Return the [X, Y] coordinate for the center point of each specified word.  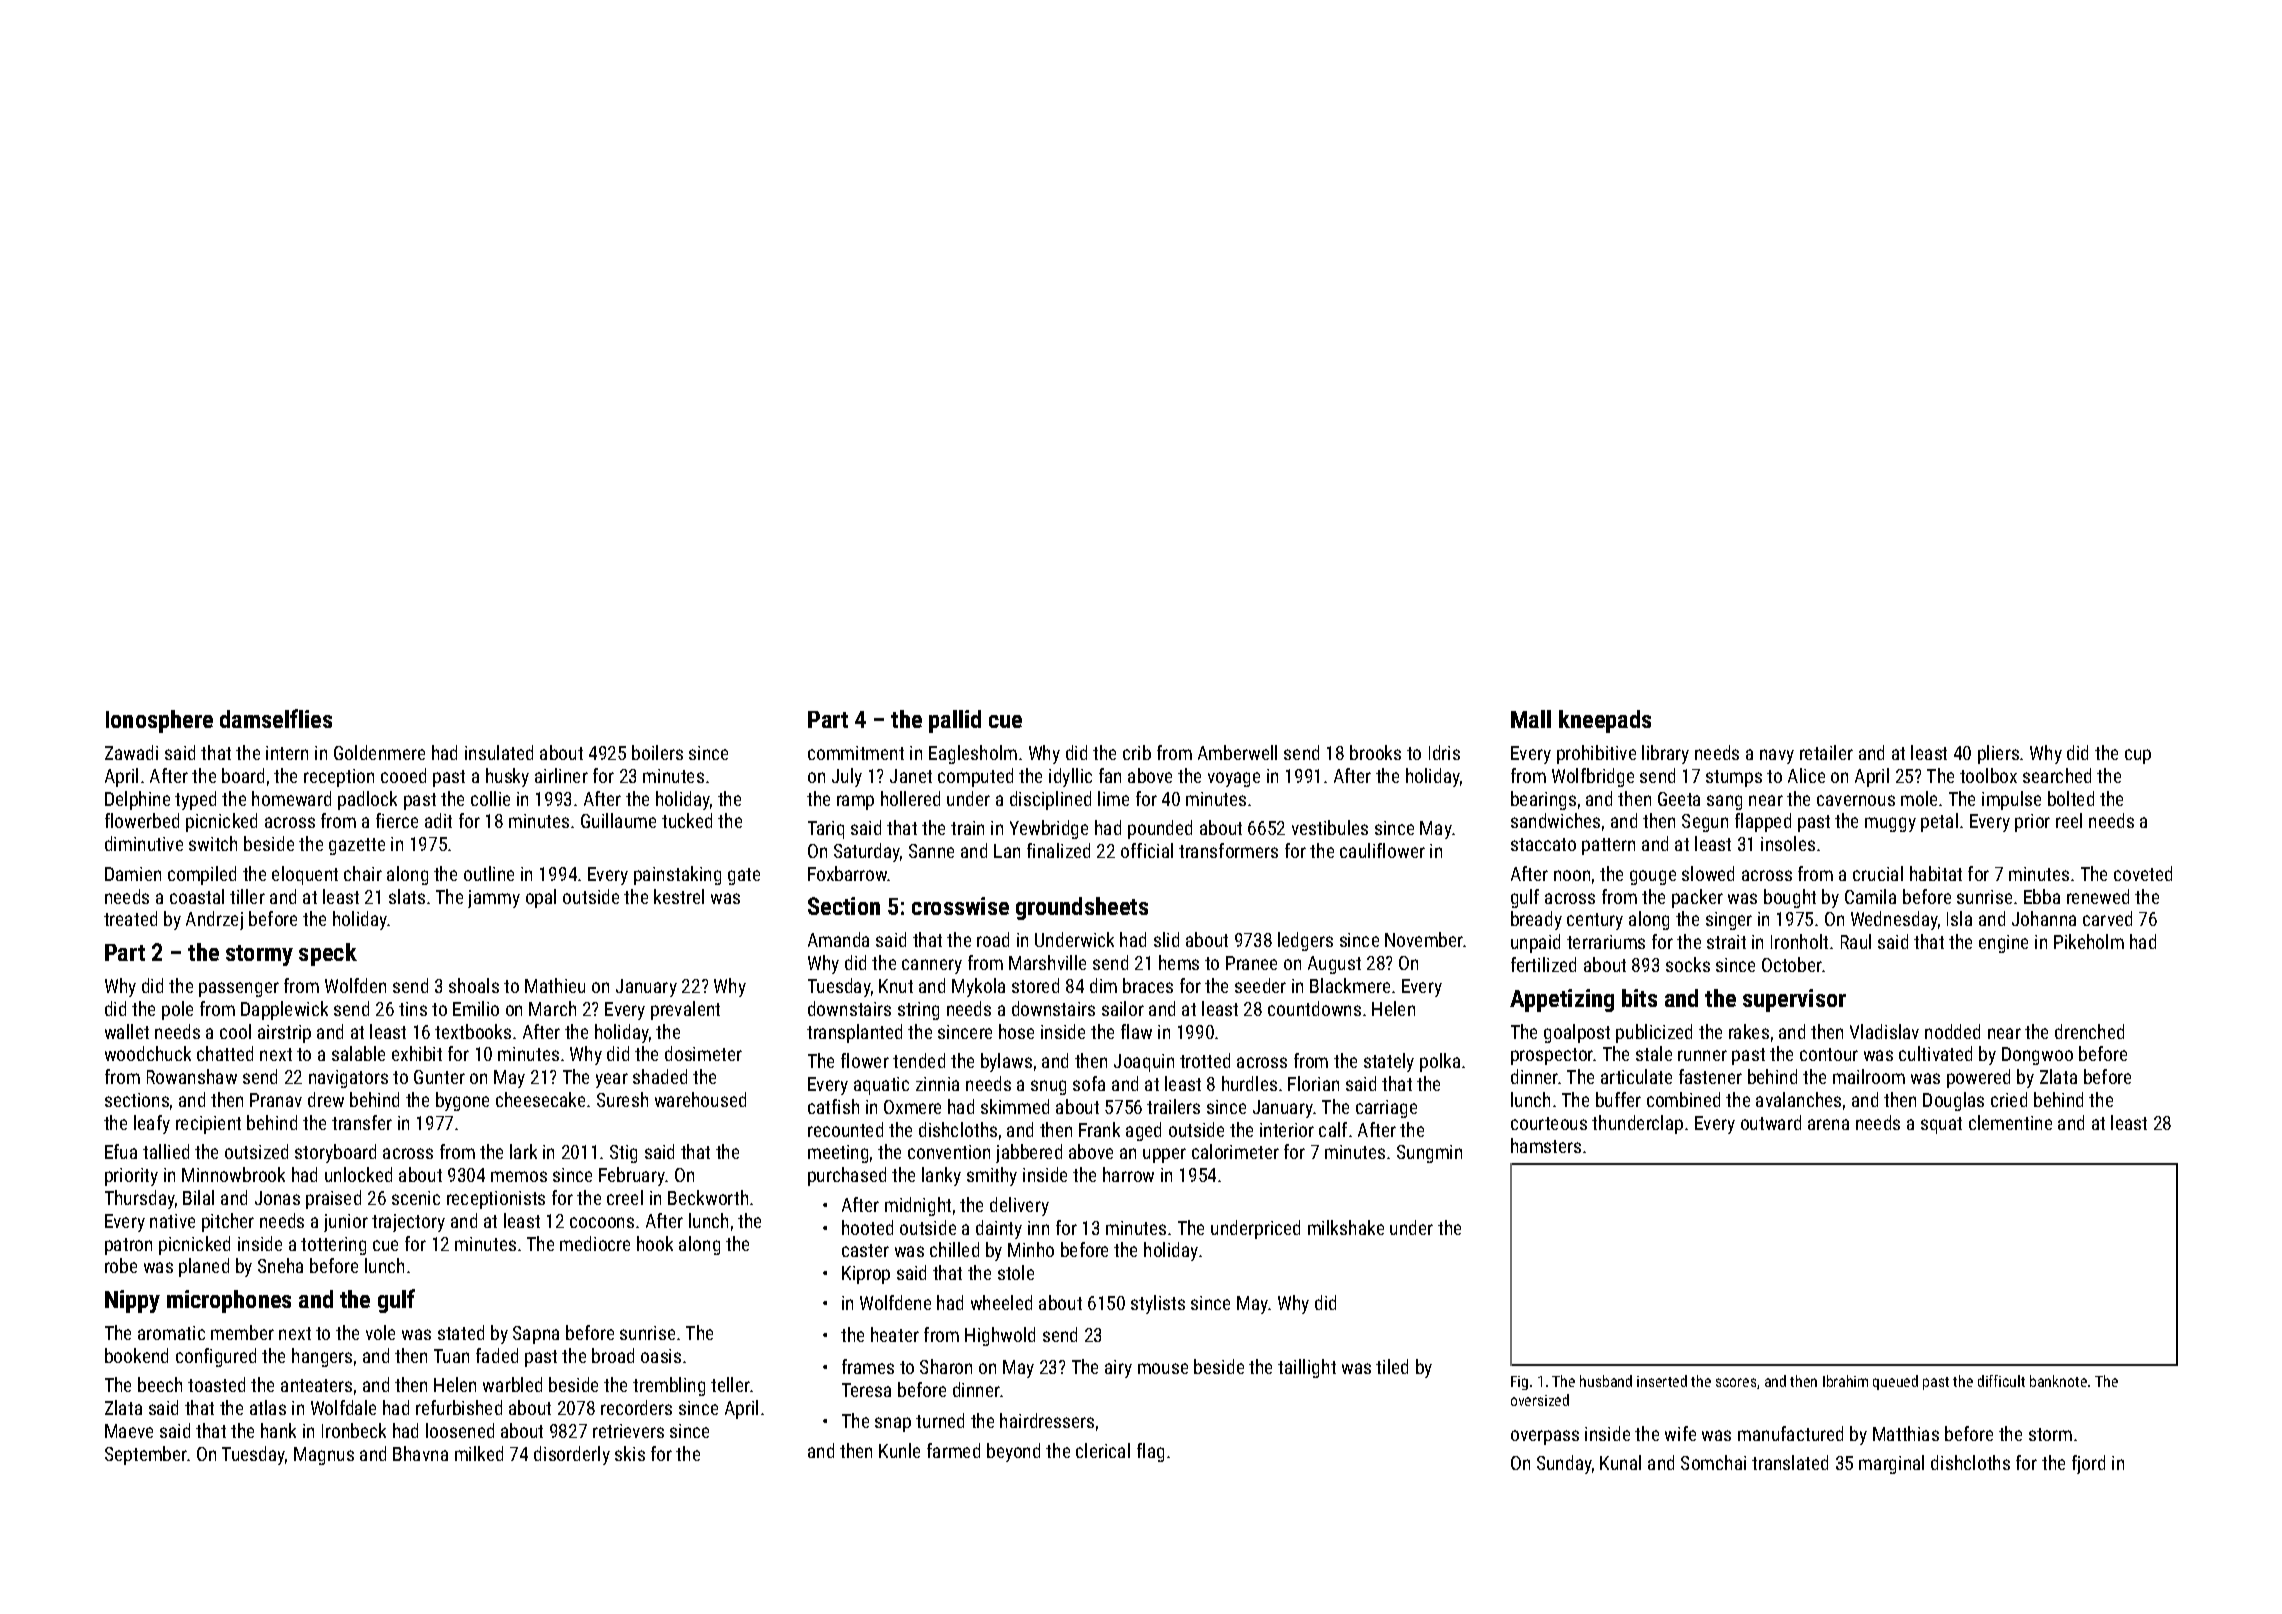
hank [278, 1430]
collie [490, 798]
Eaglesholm [973, 754]
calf [1333, 1129]
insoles [1788, 843]
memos [519, 1176]
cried [2009, 1099]
